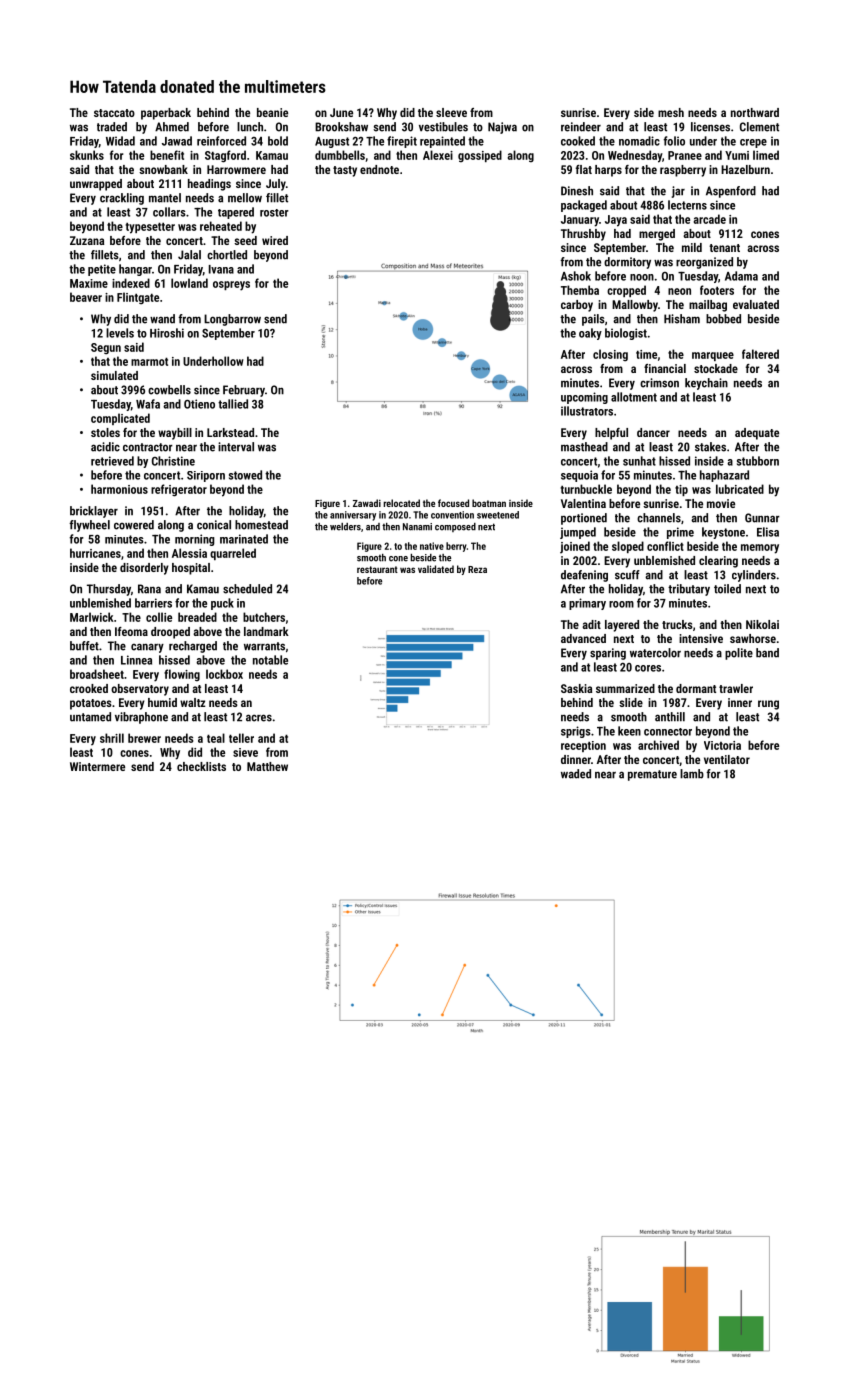  Describe the element at coordinates (225, 156) in the page. I see `Stagford` at that location.
